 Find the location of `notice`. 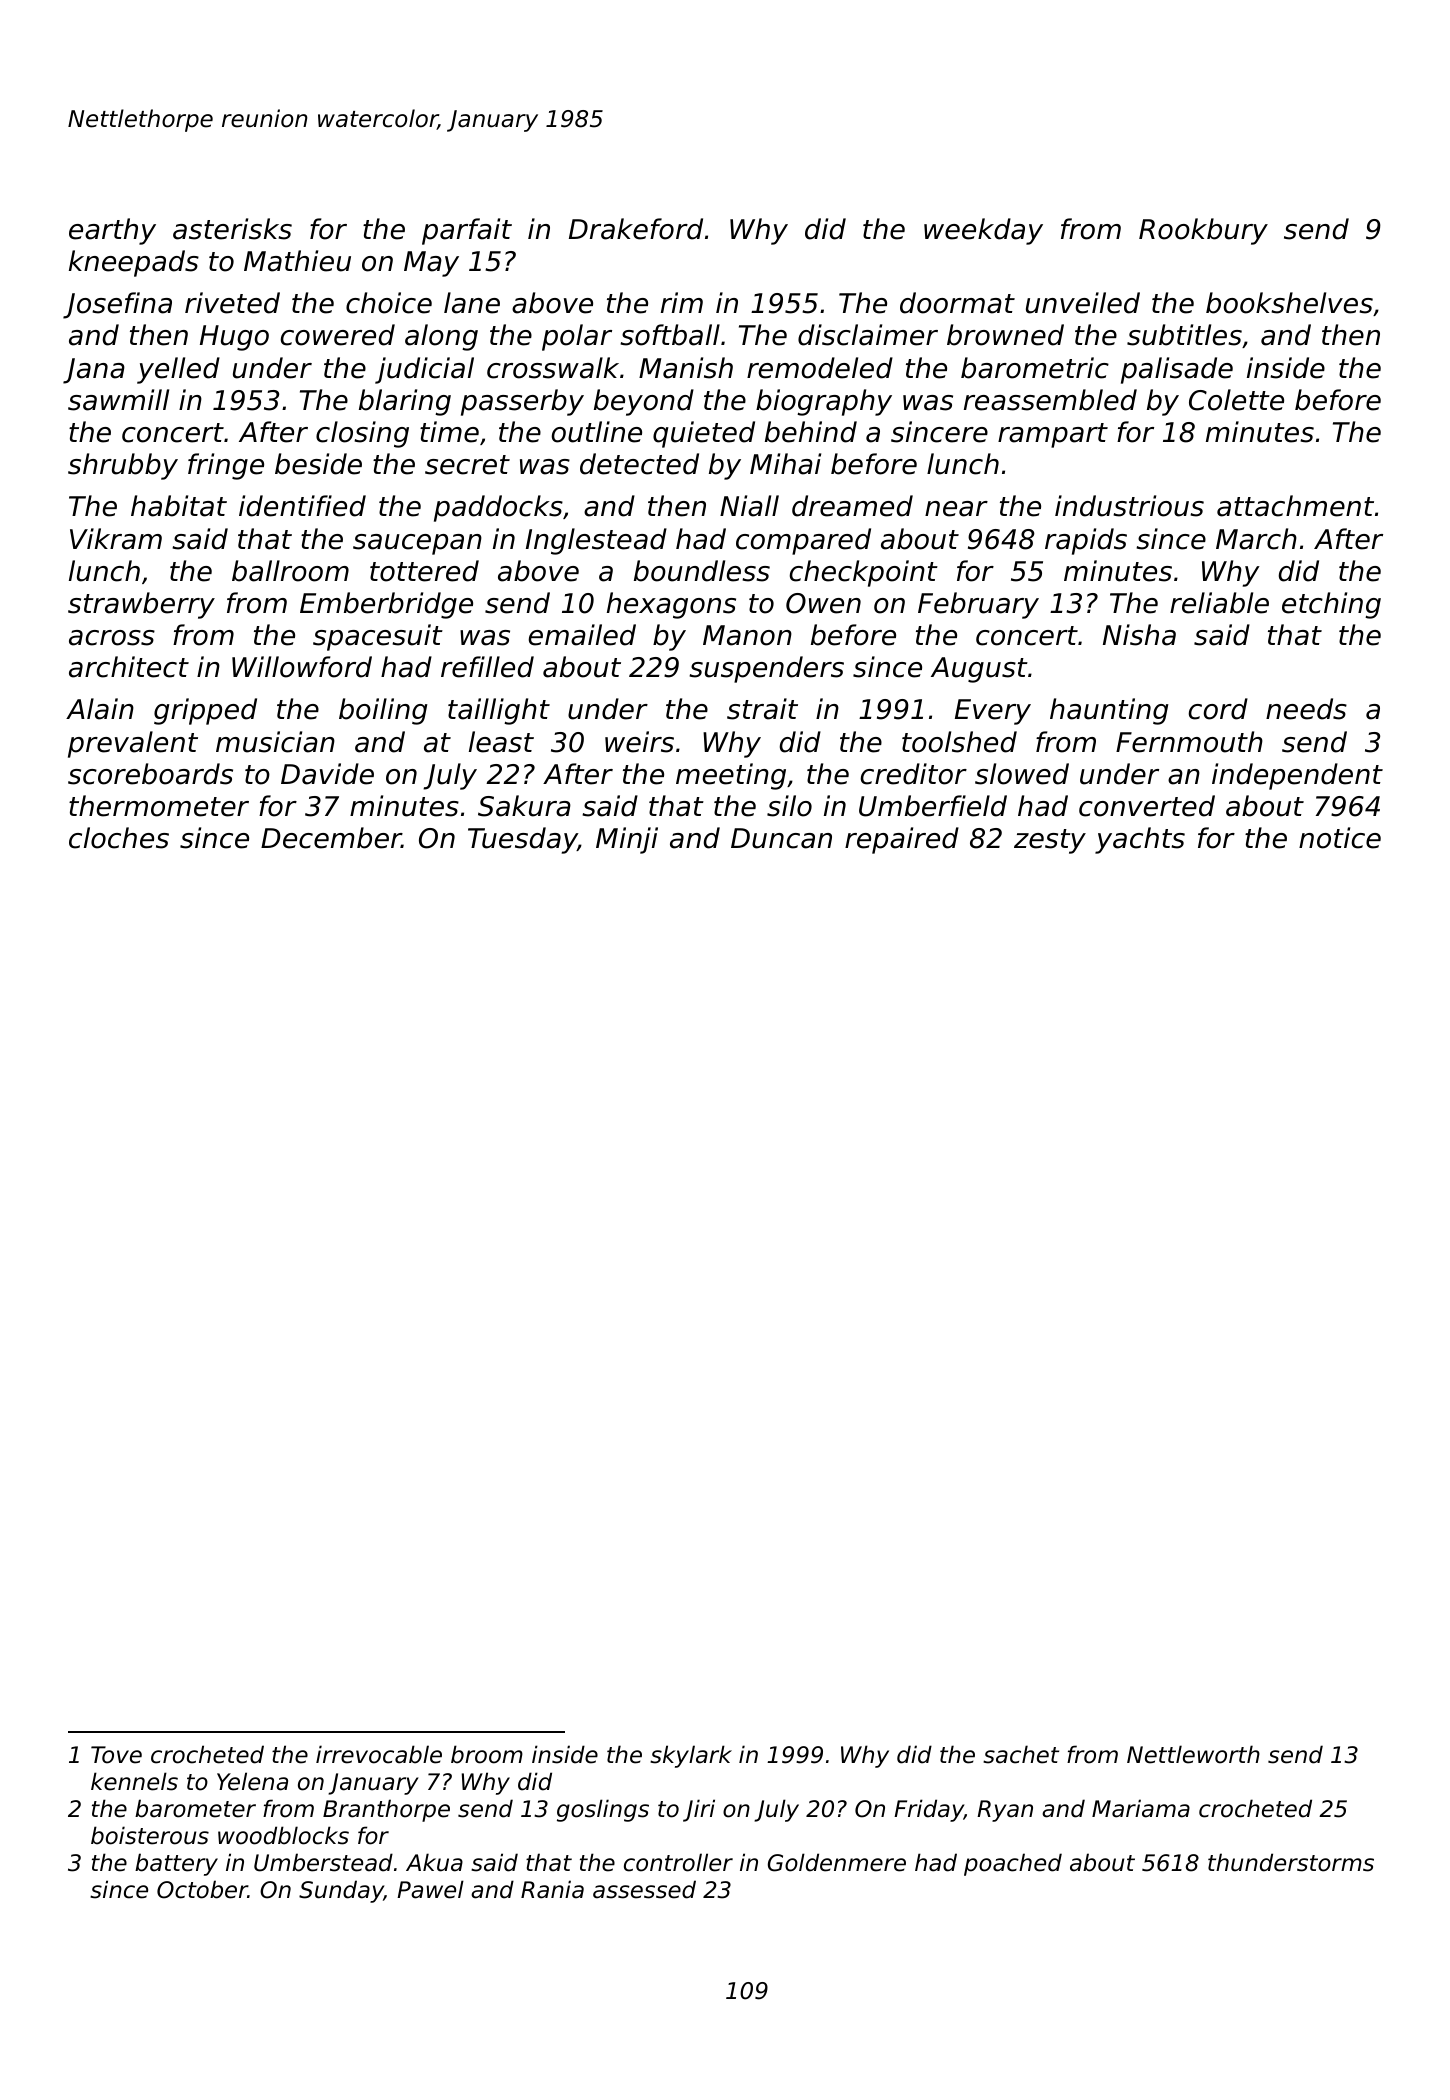

notice is located at coordinates (1340, 838).
